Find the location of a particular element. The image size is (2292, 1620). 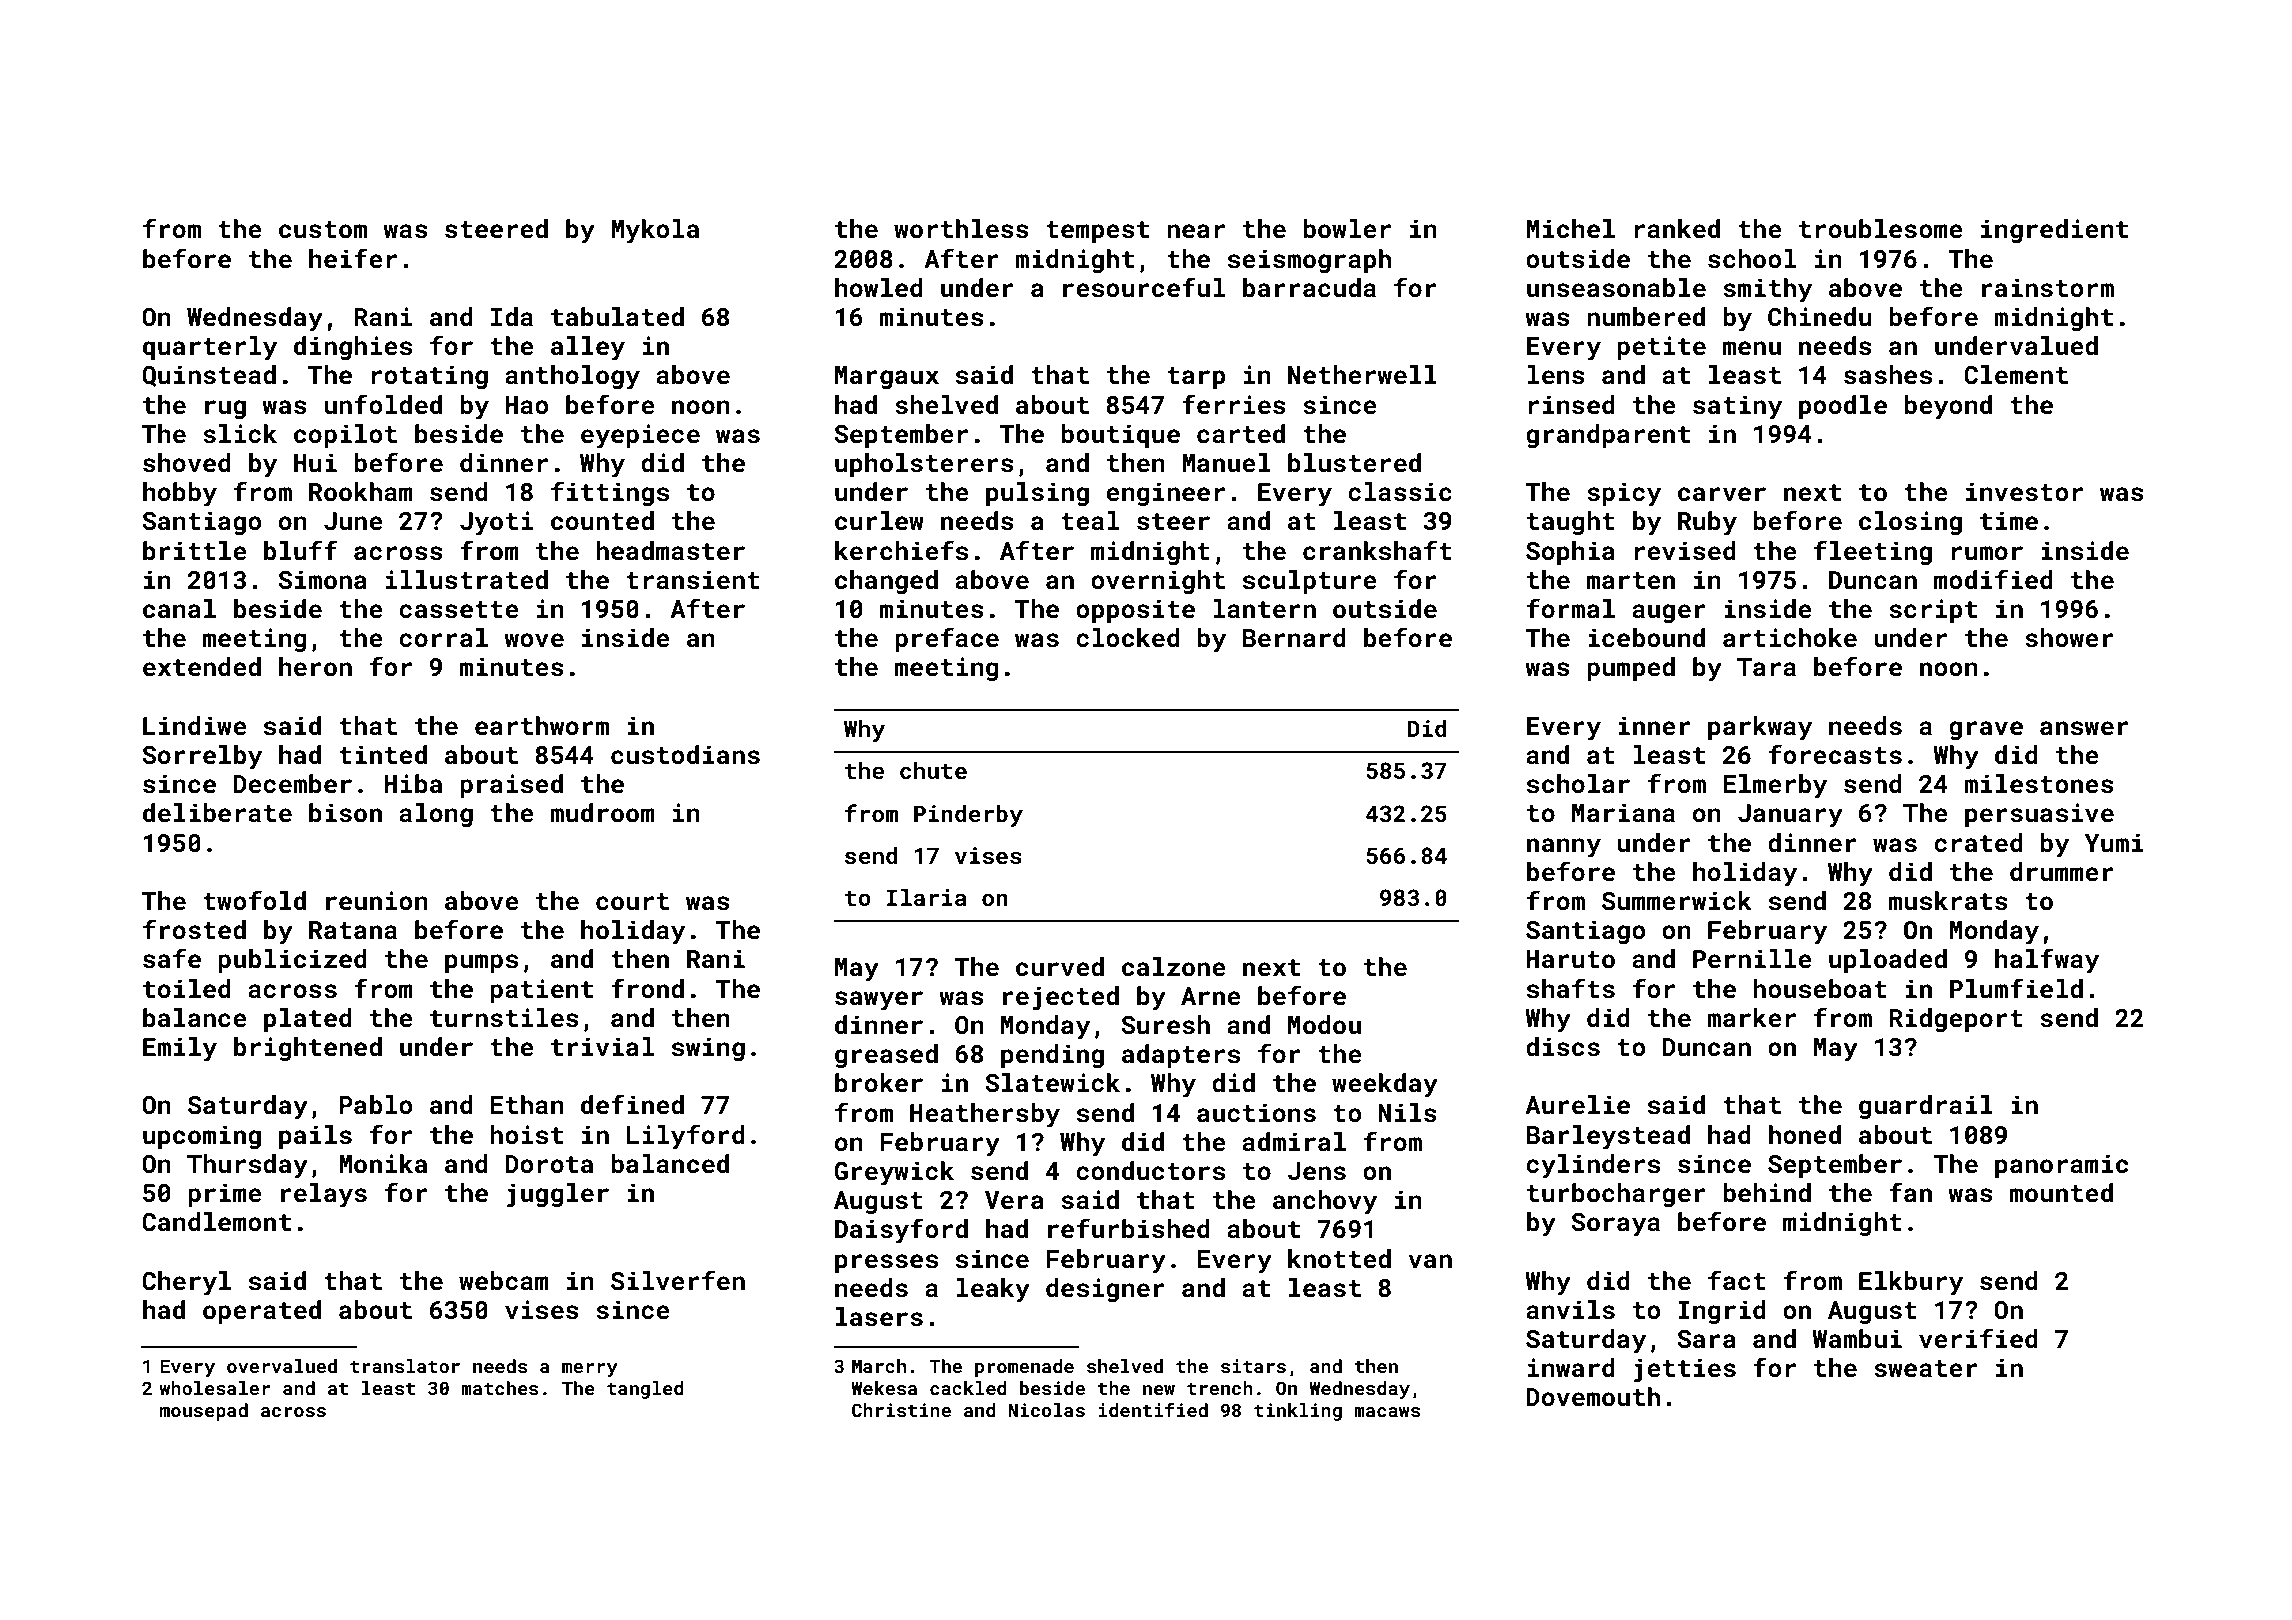

worthless is located at coordinates (961, 229).
